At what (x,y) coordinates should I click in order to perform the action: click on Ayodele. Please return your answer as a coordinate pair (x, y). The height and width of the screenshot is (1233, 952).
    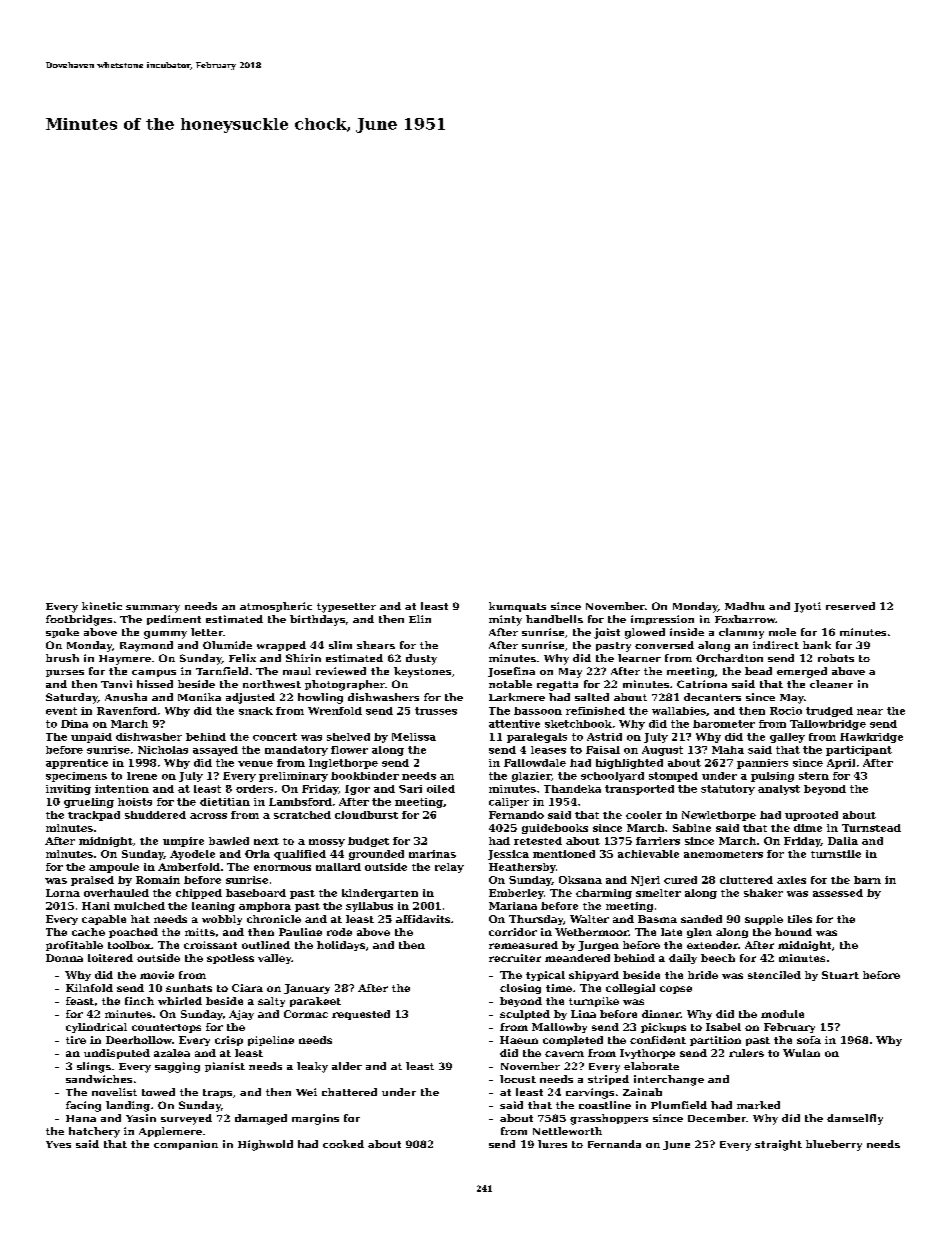
    Looking at the image, I should click on (192, 855).
